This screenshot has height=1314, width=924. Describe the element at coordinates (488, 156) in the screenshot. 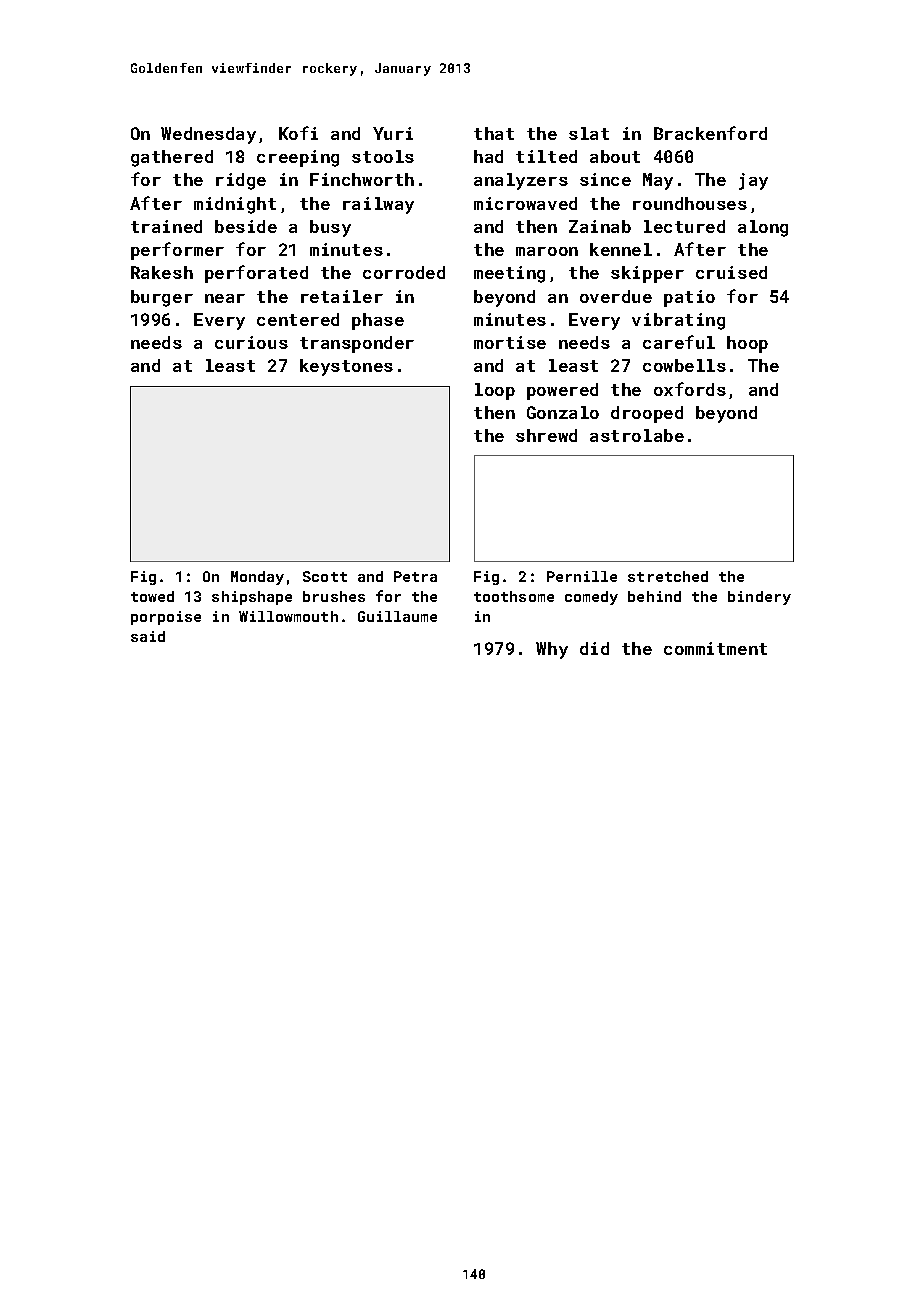

I see `had` at that location.
